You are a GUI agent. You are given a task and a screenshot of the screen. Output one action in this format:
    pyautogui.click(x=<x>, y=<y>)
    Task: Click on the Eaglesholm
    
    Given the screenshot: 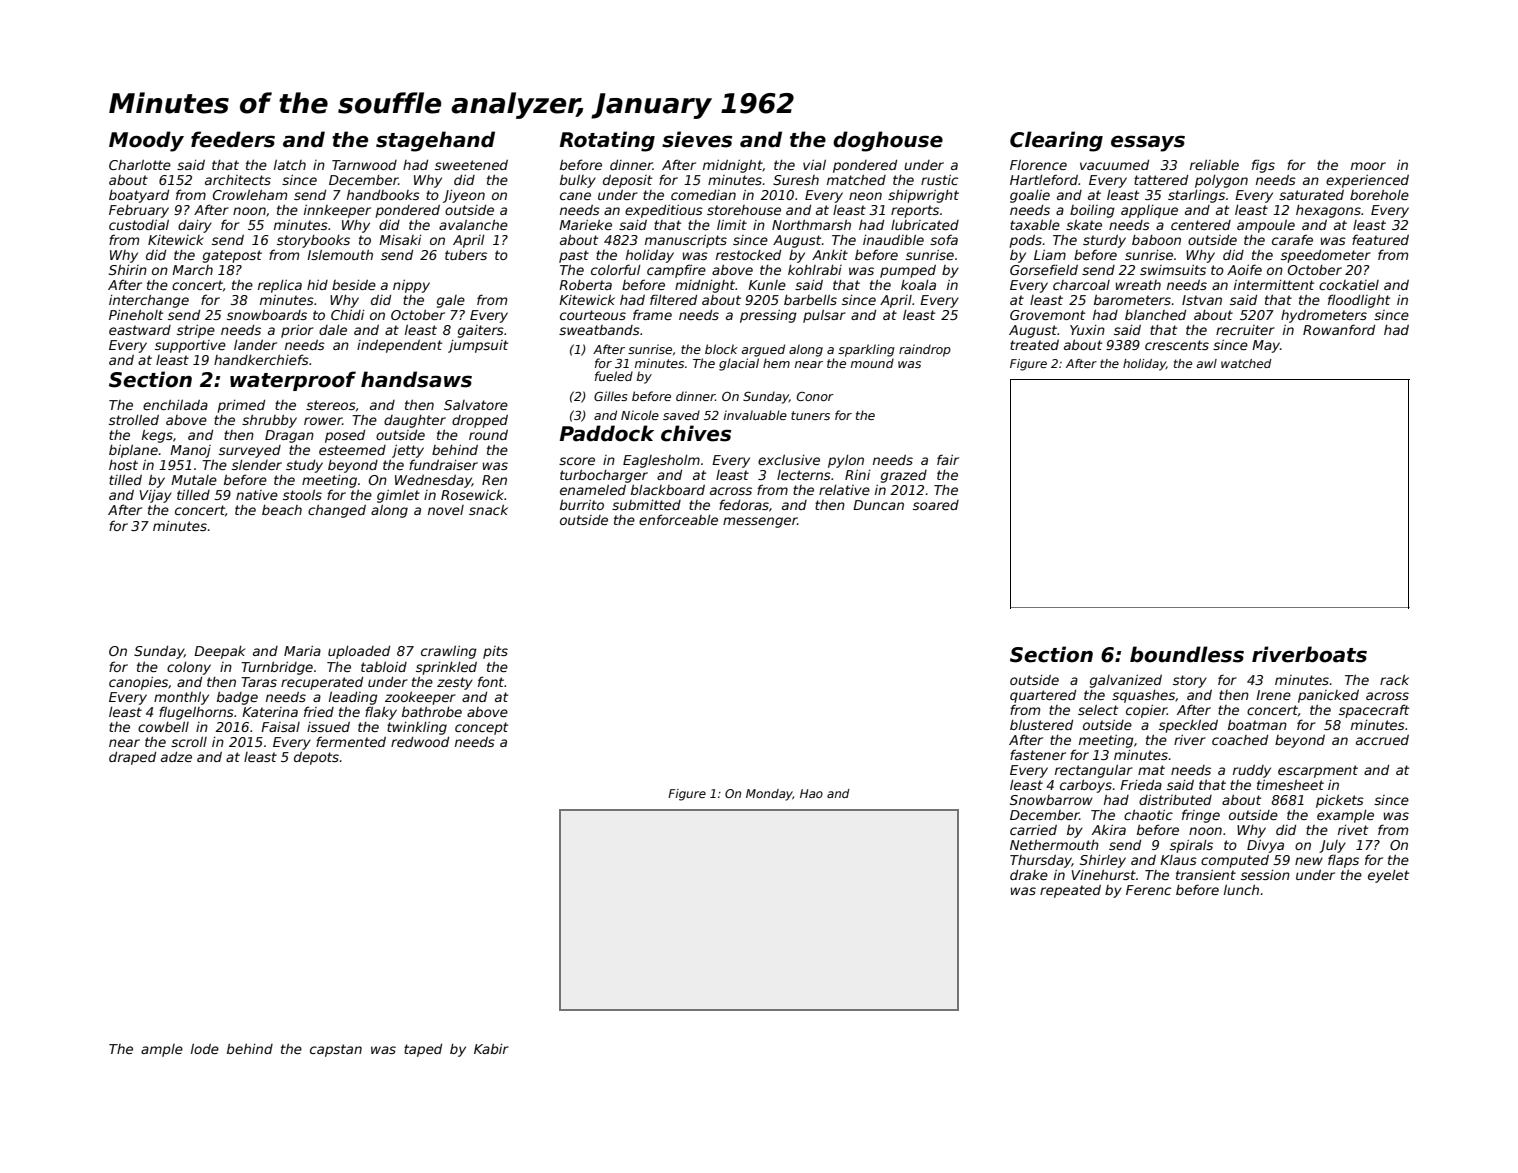 What is the action you would take?
    pyautogui.click(x=661, y=461)
